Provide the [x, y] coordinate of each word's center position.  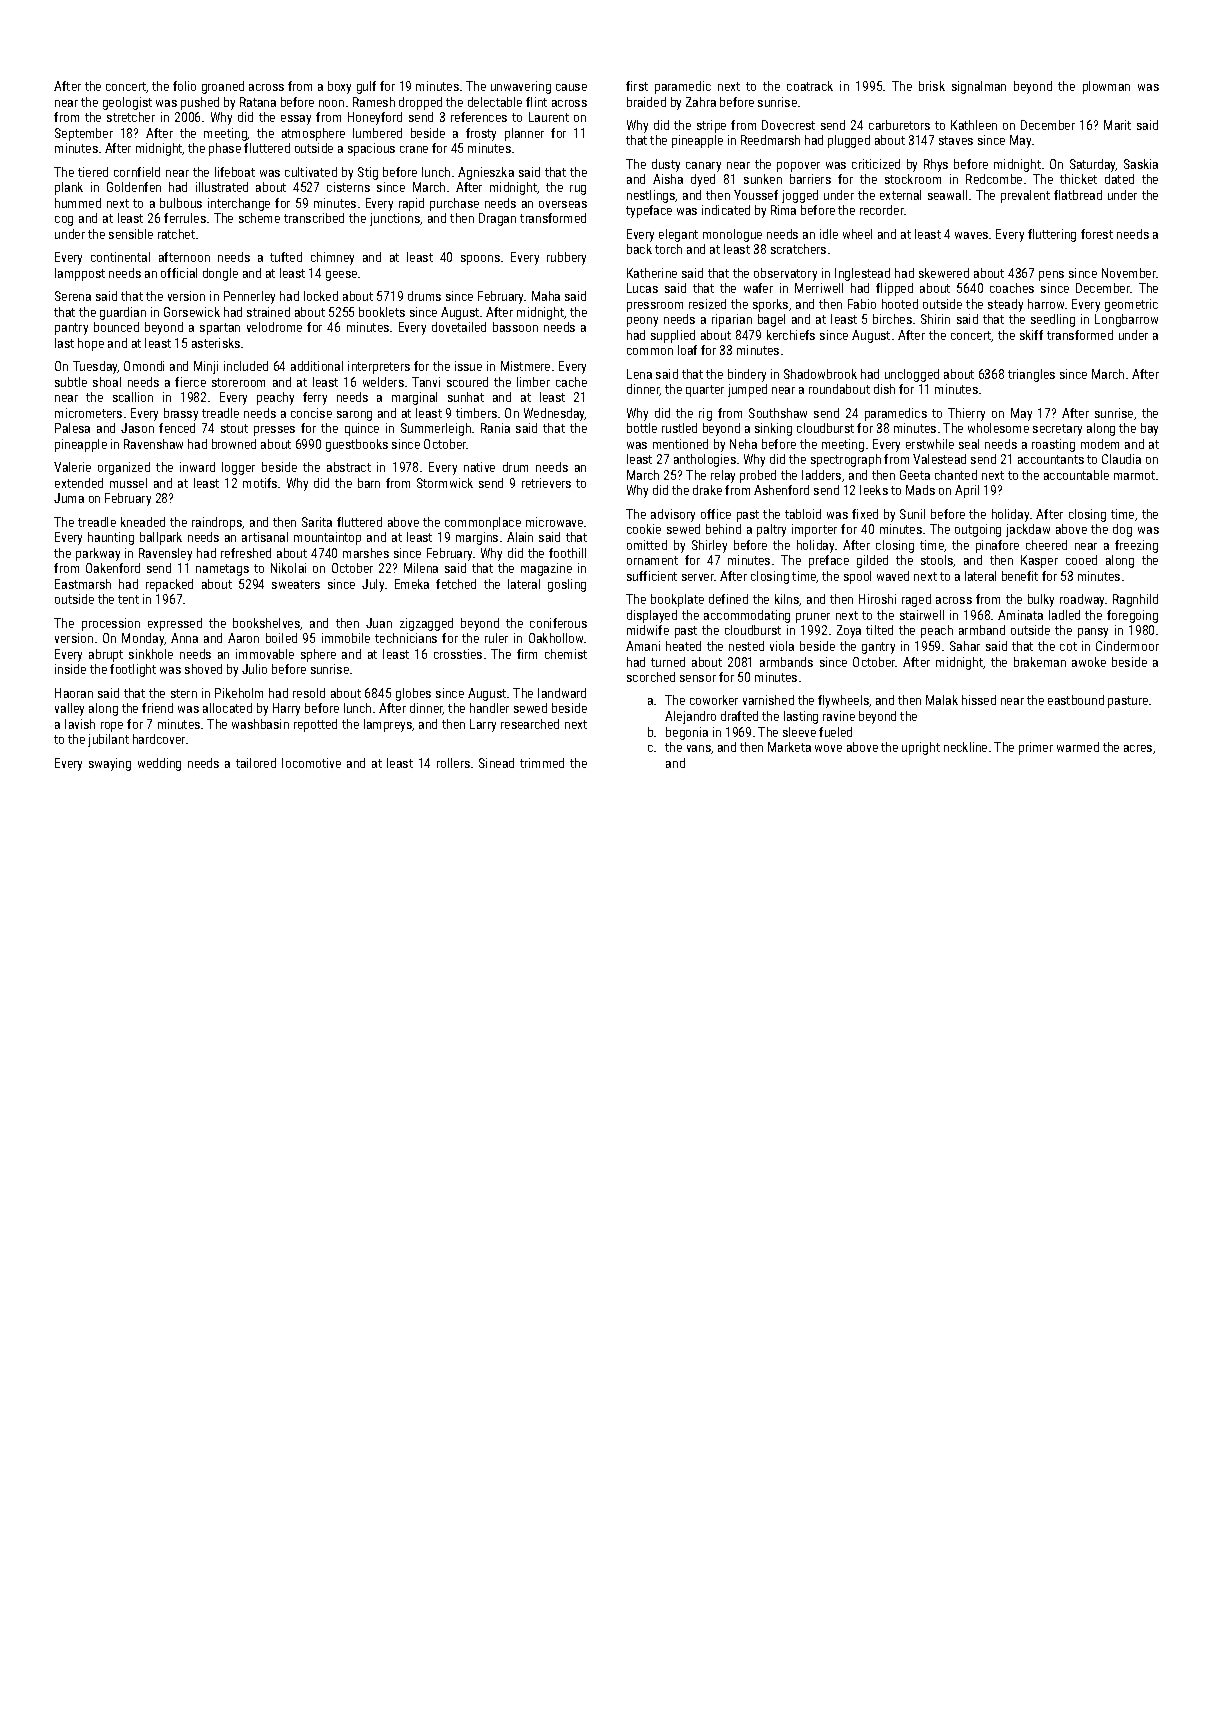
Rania [495, 428]
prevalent [1025, 196]
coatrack [810, 86]
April [967, 491]
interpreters [379, 367]
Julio [254, 669]
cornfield [137, 172]
